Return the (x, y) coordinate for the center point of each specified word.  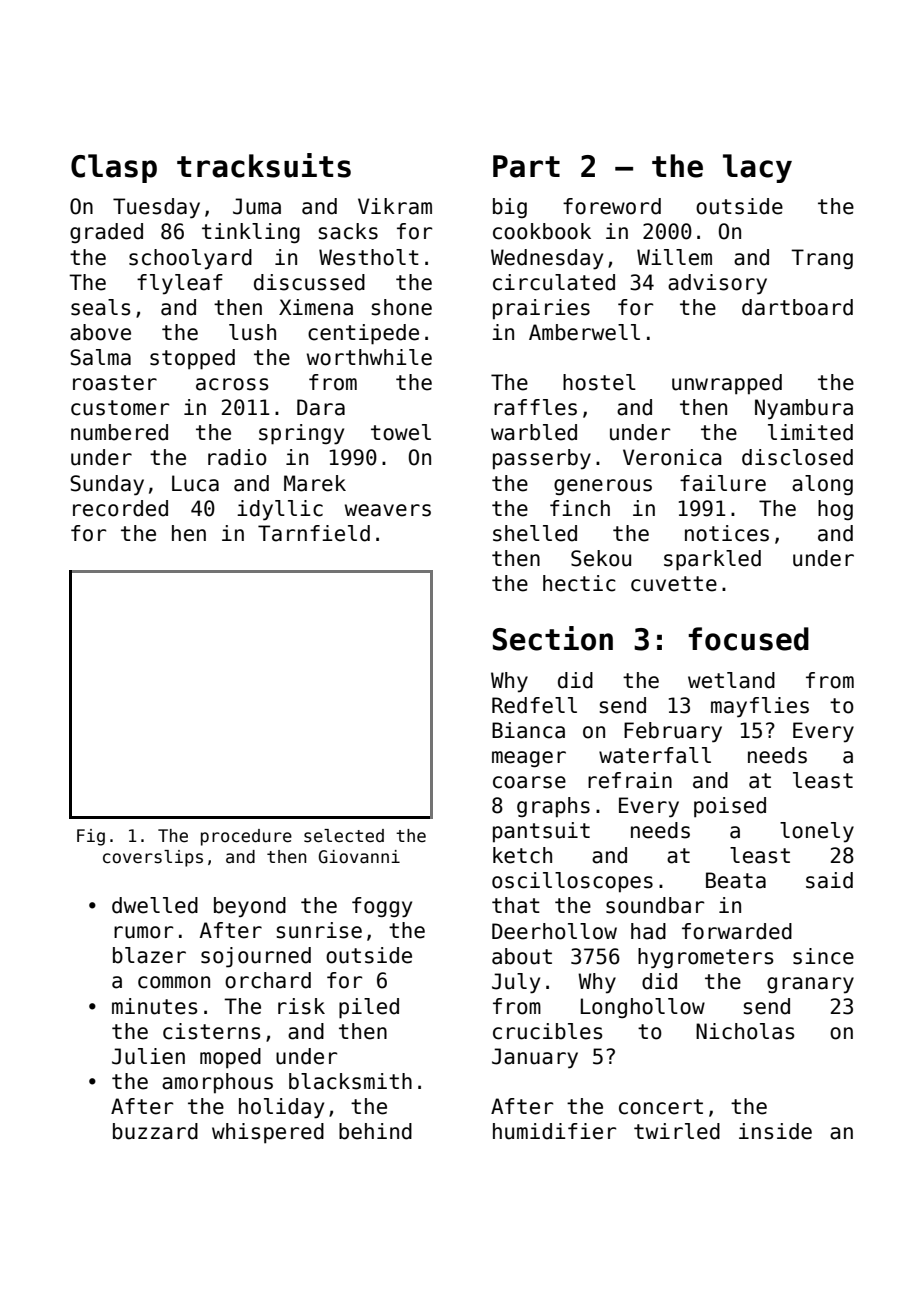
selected (344, 836)
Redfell (534, 705)
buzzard (155, 1131)
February (673, 732)
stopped (192, 359)
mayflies (760, 707)
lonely (817, 832)
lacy (757, 168)
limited (810, 432)
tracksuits (264, 165)
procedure (246, 837)
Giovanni (359, 857)
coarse (529, 782)
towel (401, 432)
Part (526, 166)
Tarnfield (314, 533)
